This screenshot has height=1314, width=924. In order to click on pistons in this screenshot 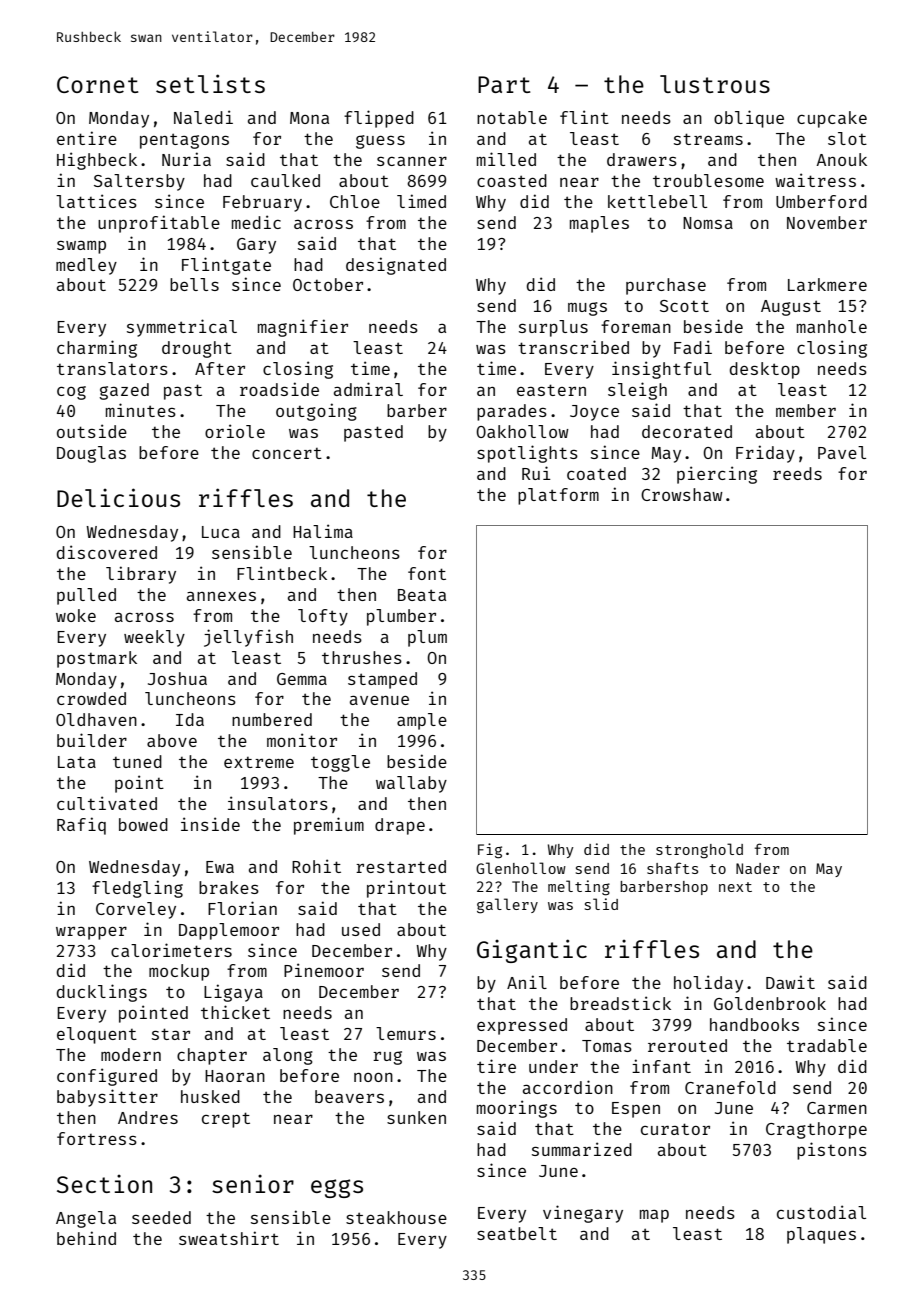, I will do `click(832, 1151)`.
